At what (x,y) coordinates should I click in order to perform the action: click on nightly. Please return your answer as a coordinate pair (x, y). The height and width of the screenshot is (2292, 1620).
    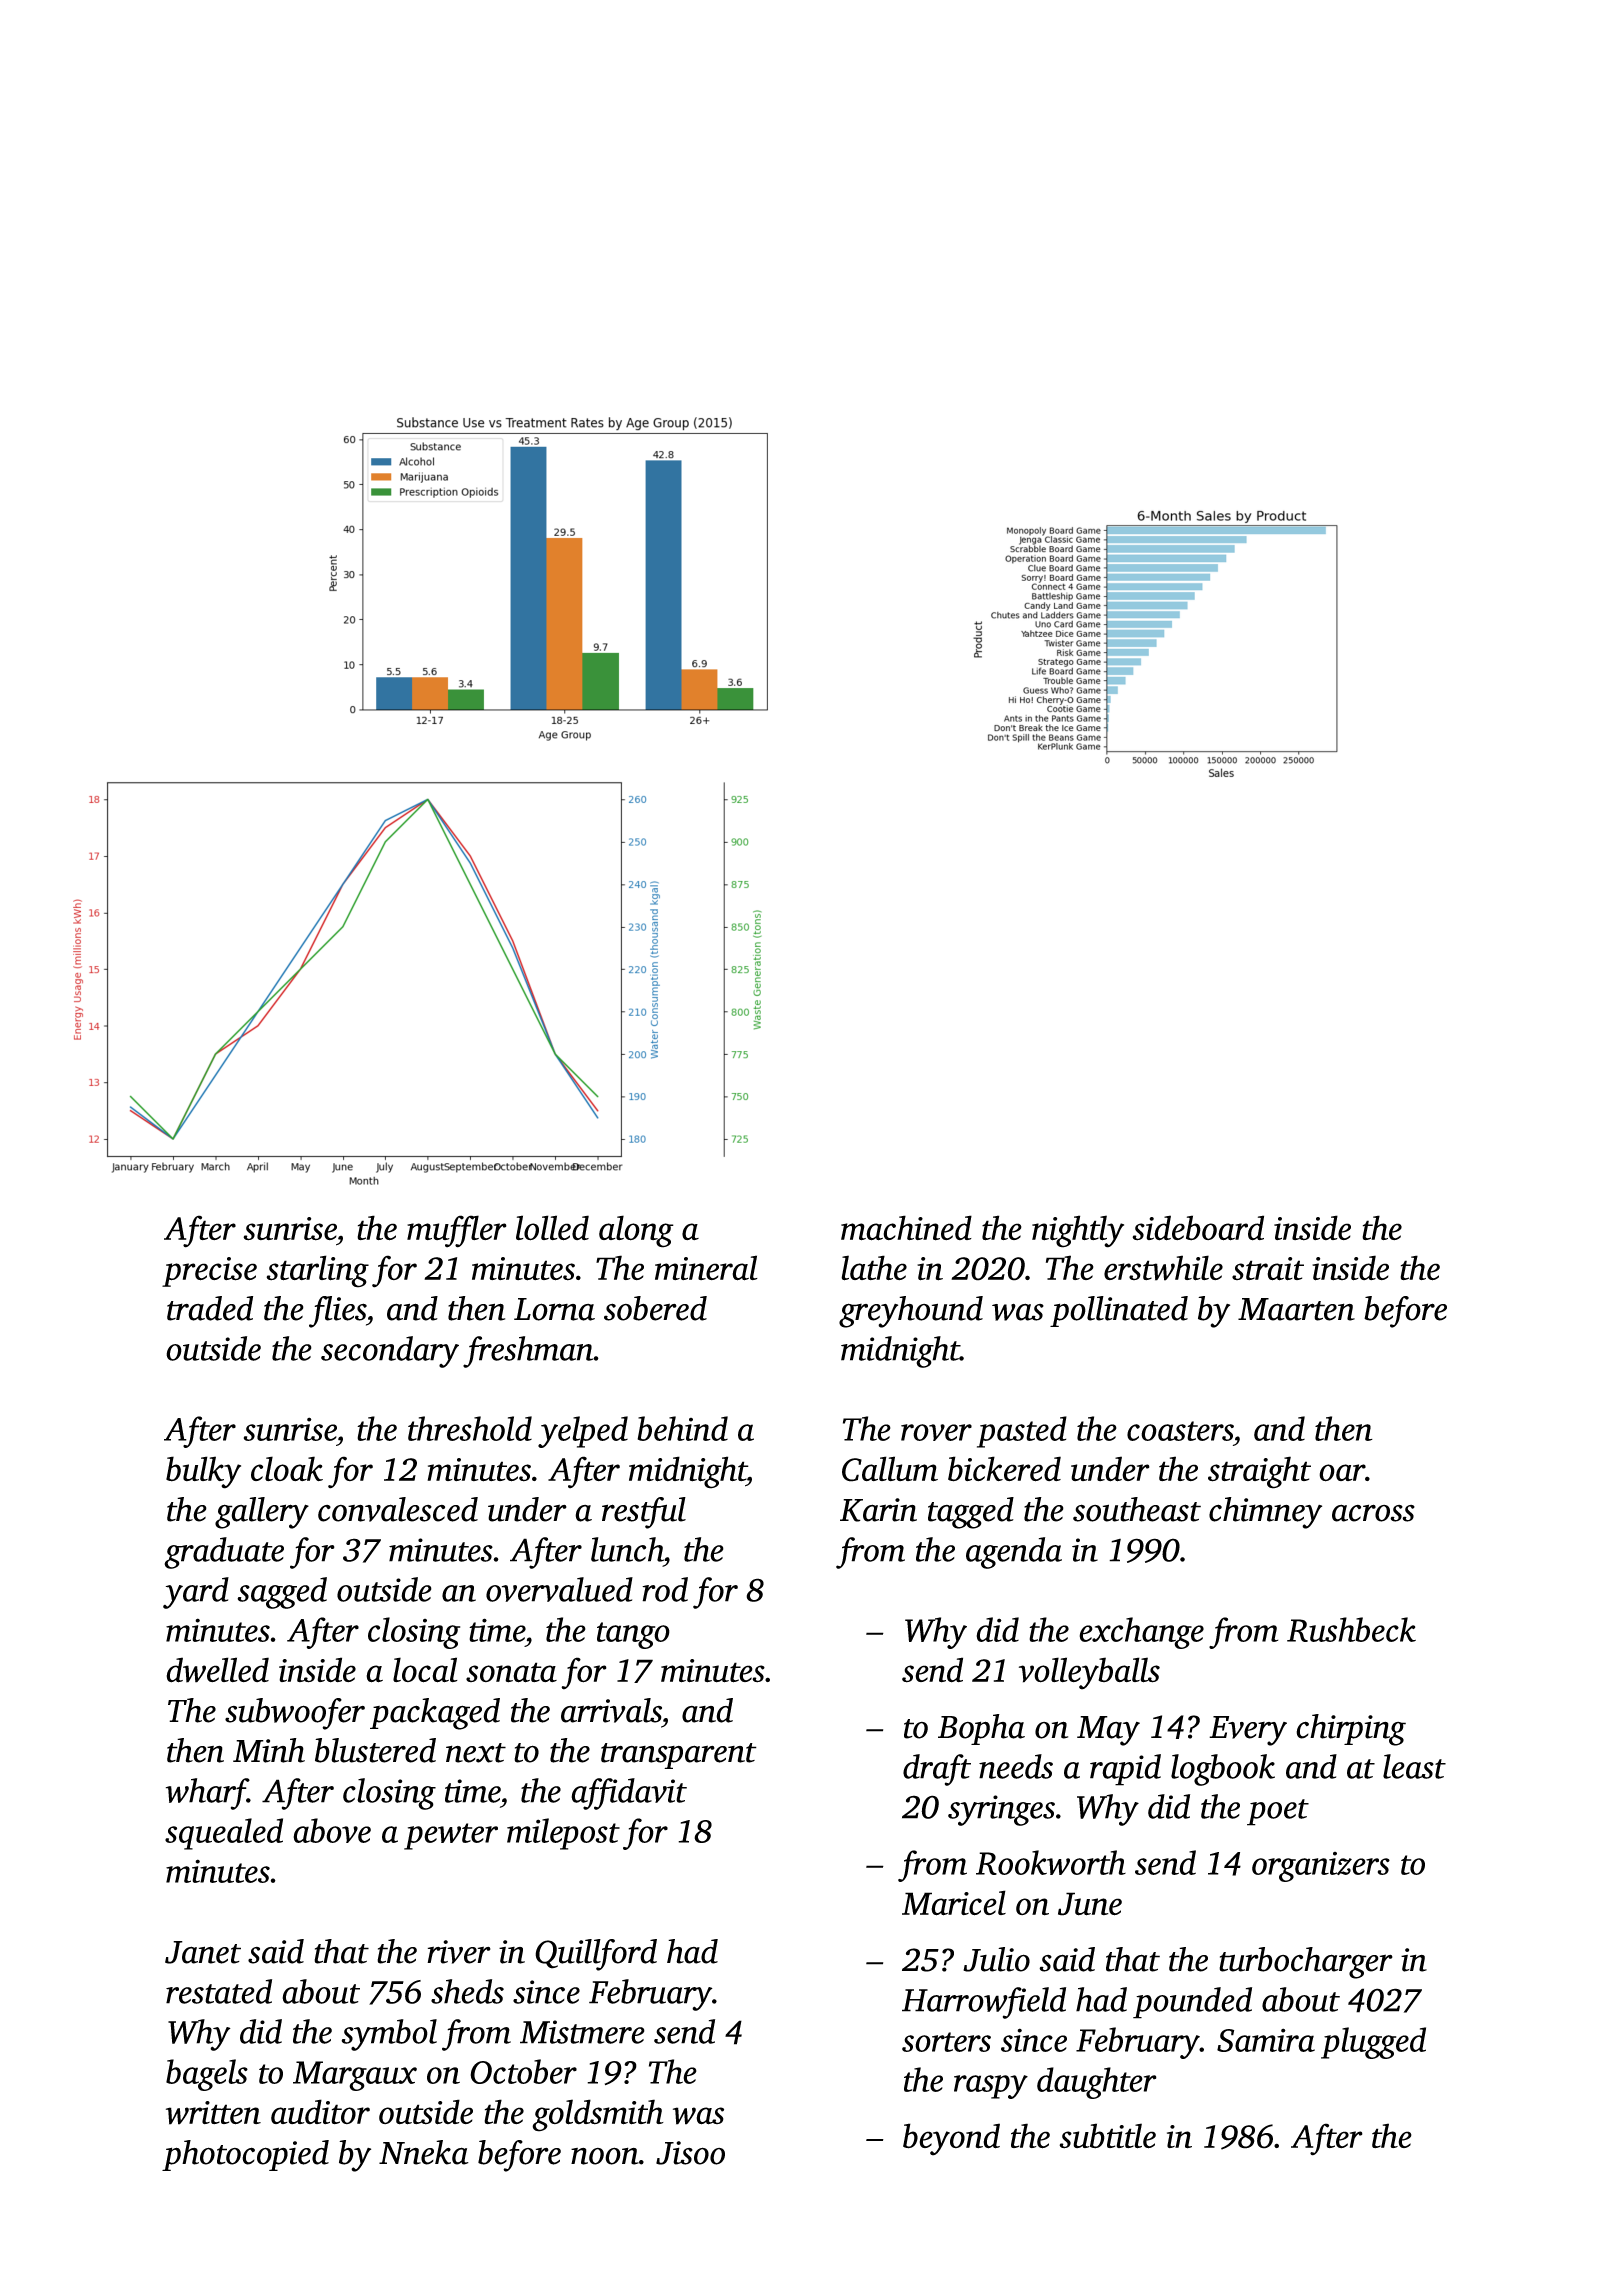
    Looking at the image, I should click on (1078, 1231).
